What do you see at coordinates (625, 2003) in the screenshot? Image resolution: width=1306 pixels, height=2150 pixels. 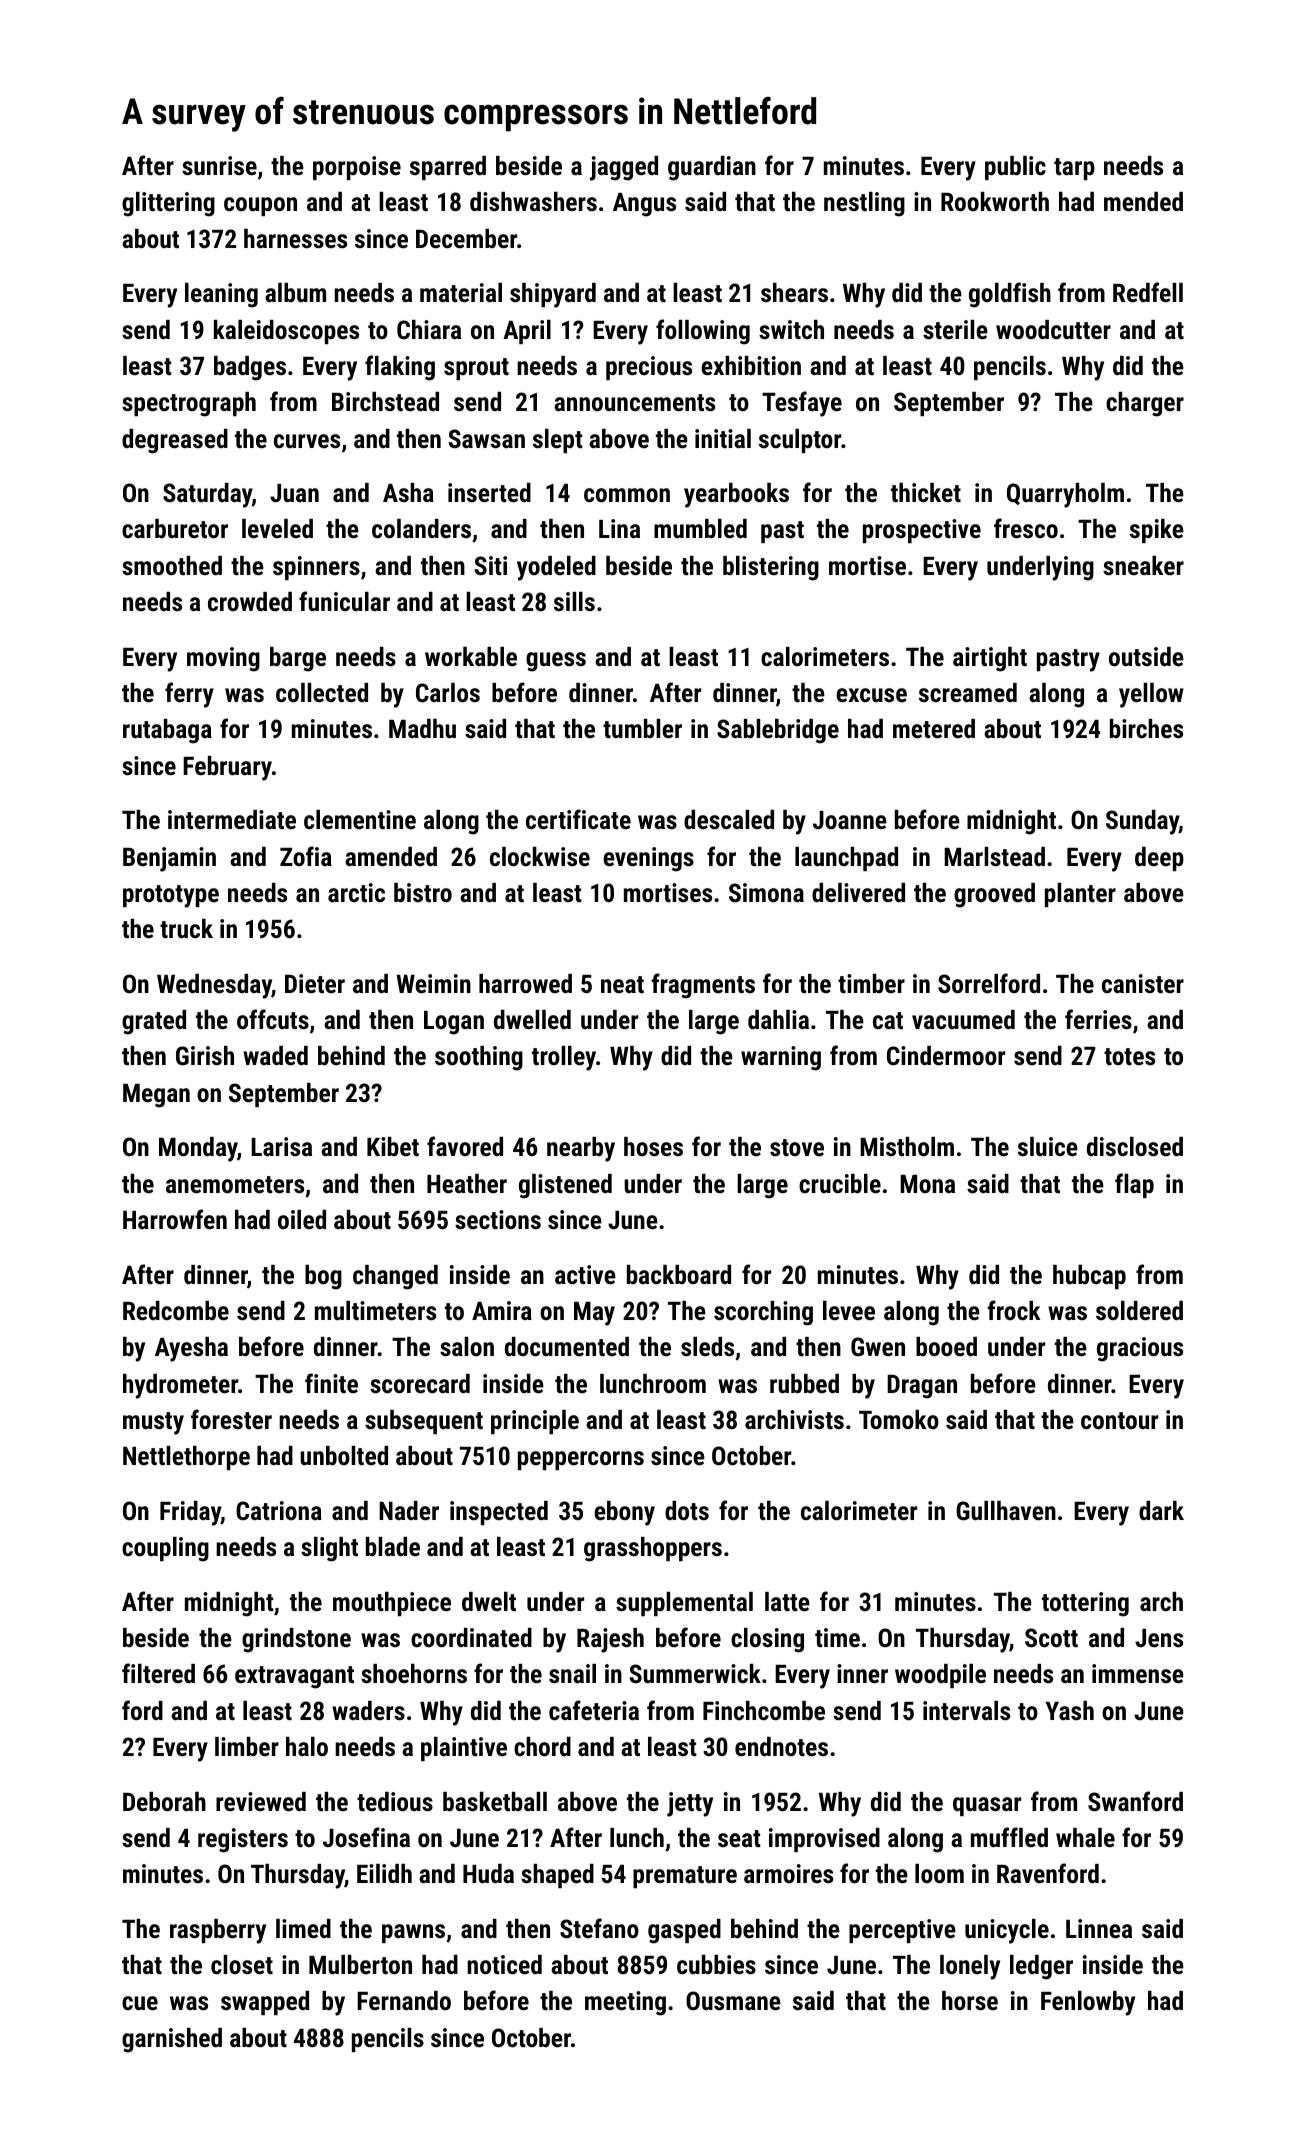 I see `meeting` at bounding box center [625, 2003].
